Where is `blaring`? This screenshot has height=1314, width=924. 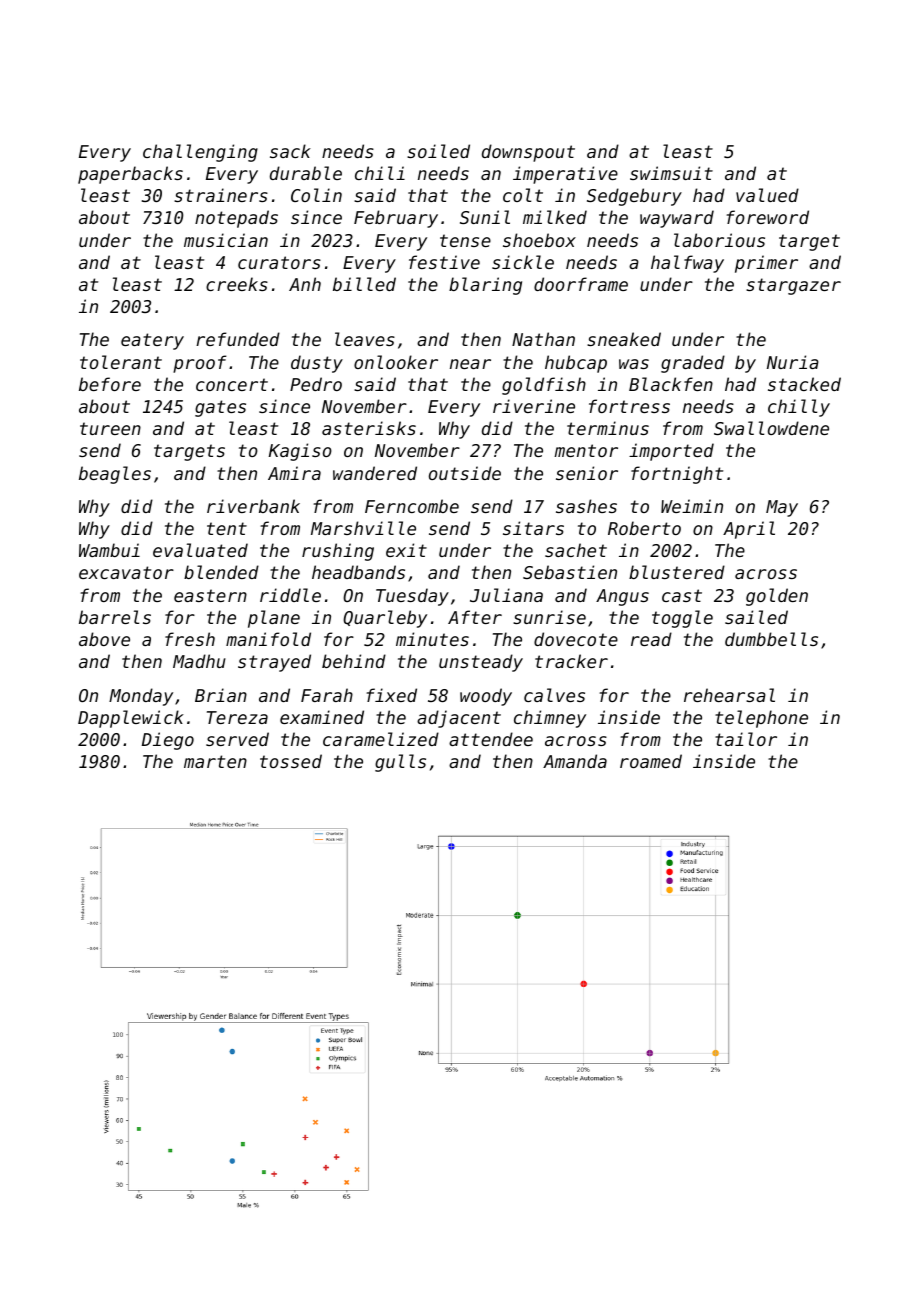 blaring is located at coordinates (485, 286).
